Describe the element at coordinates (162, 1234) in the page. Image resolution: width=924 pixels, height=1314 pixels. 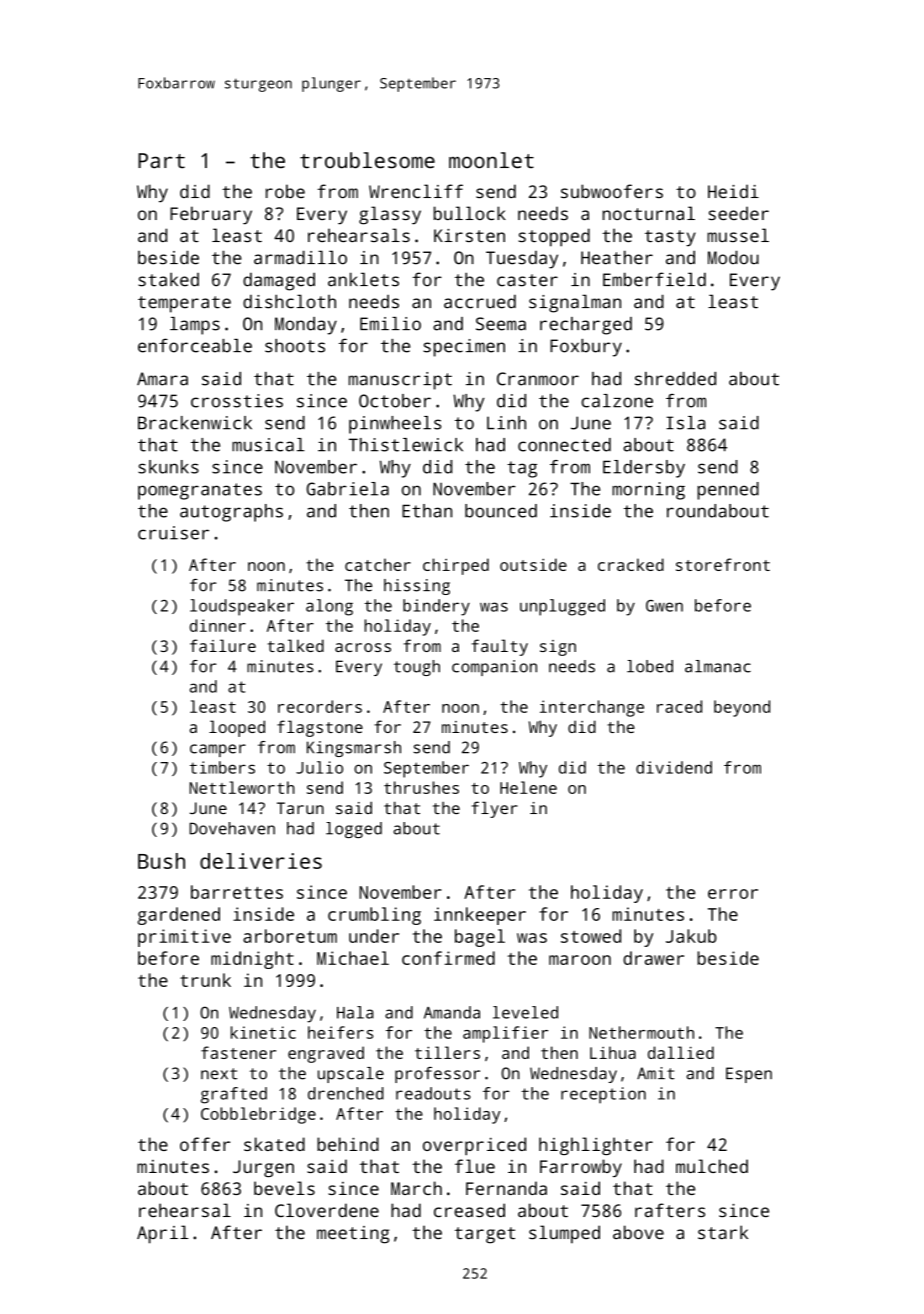
I see `April` at that location.
